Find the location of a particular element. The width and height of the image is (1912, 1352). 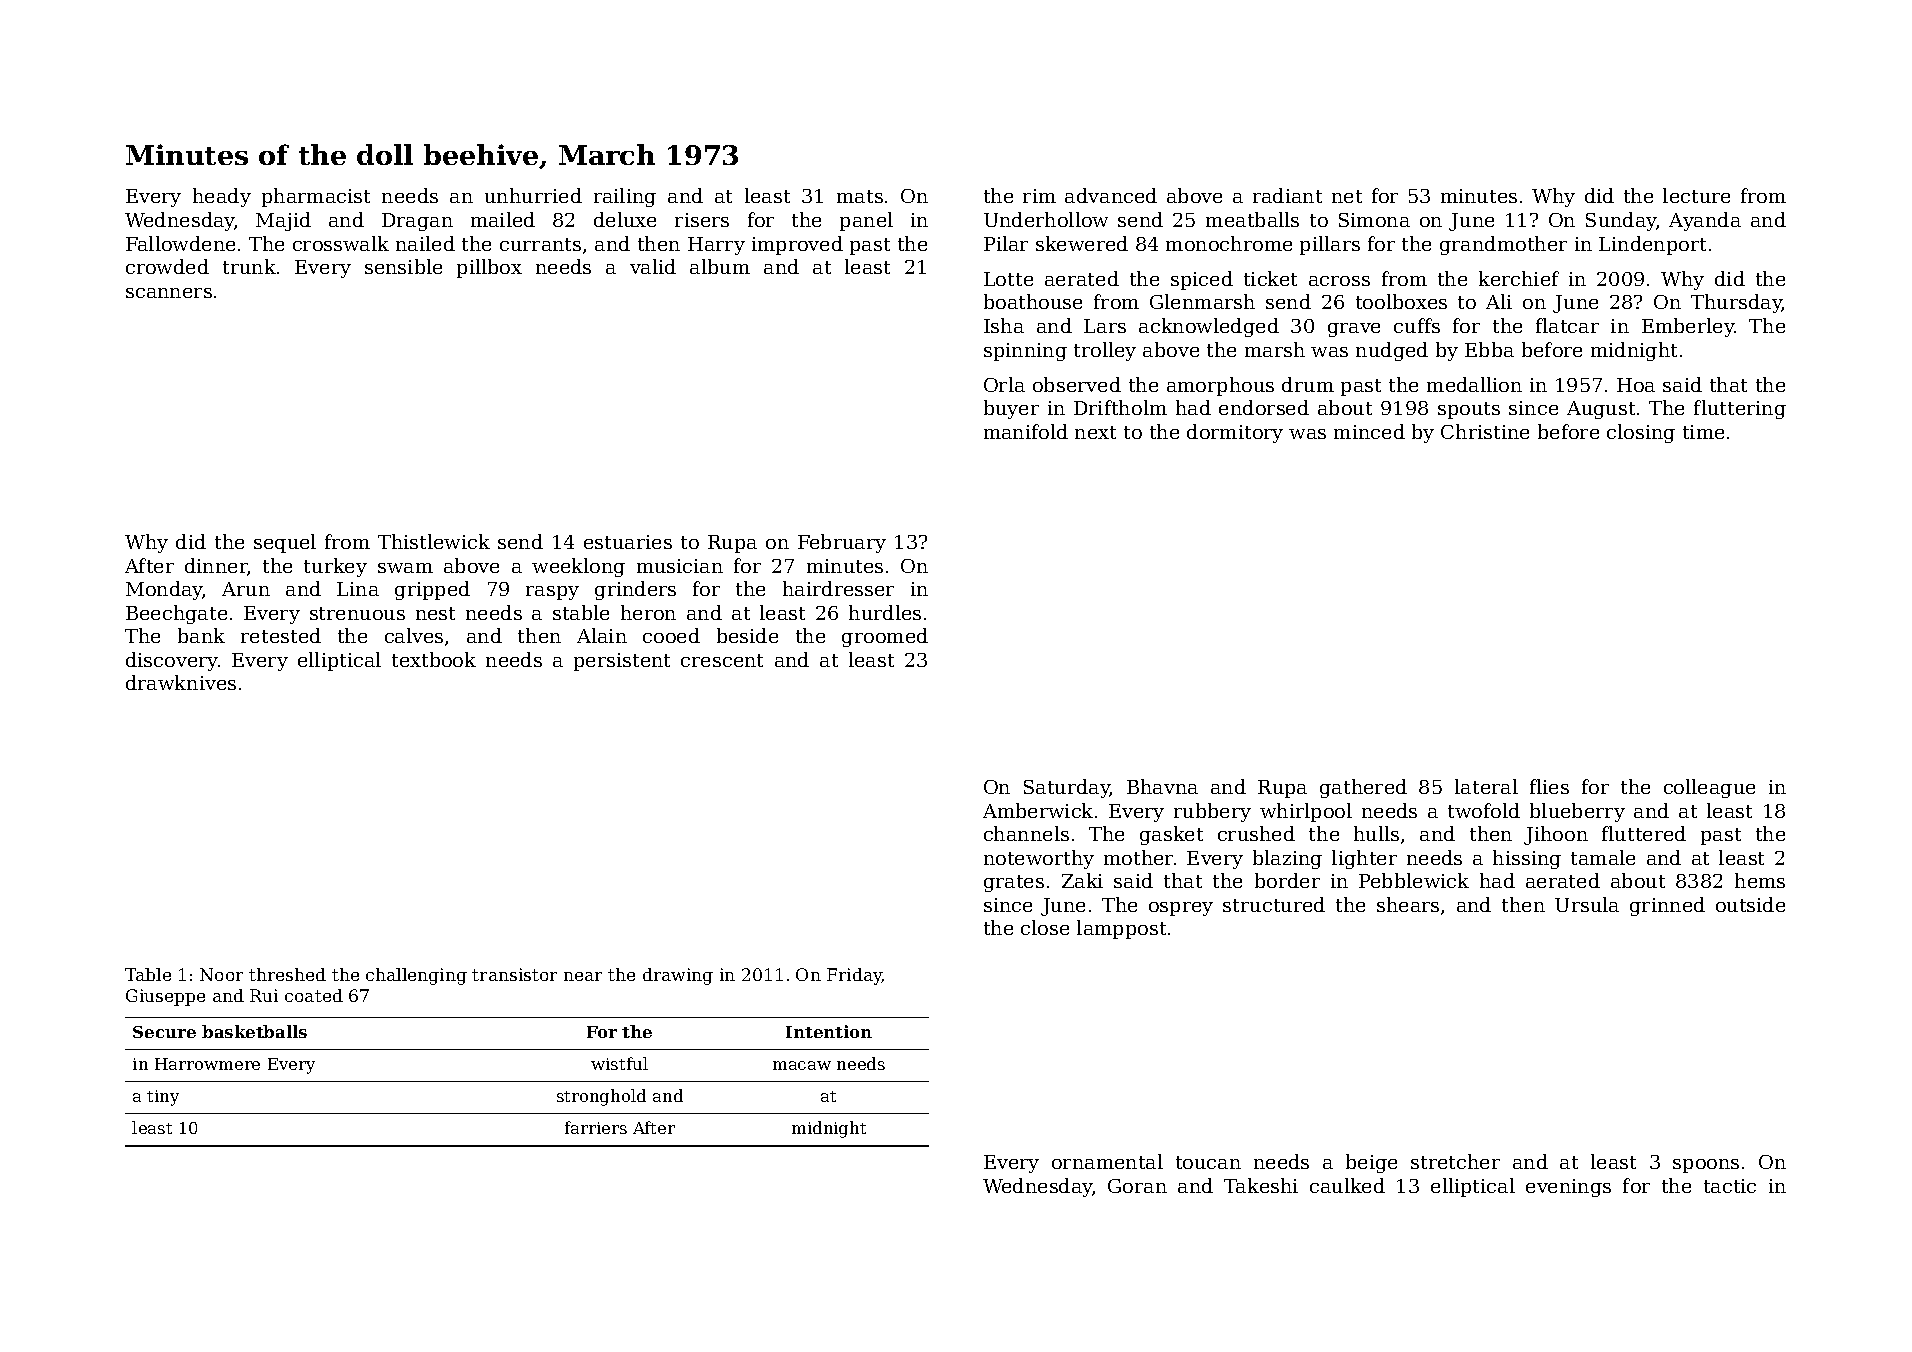

groomed is located at coordinates (885, 637).
